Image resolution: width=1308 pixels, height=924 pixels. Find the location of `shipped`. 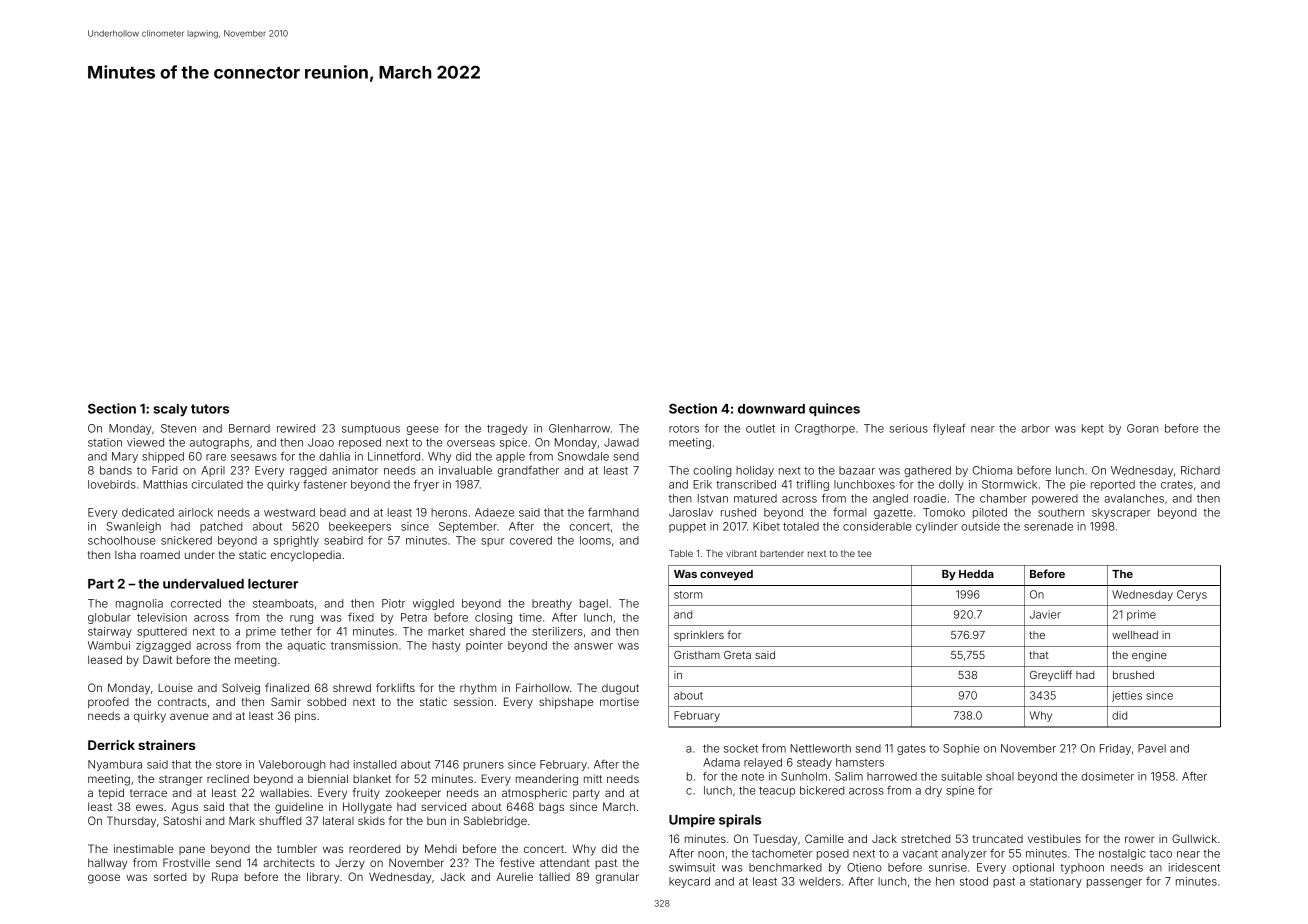

shipped is located at coordinates (163, 457).
